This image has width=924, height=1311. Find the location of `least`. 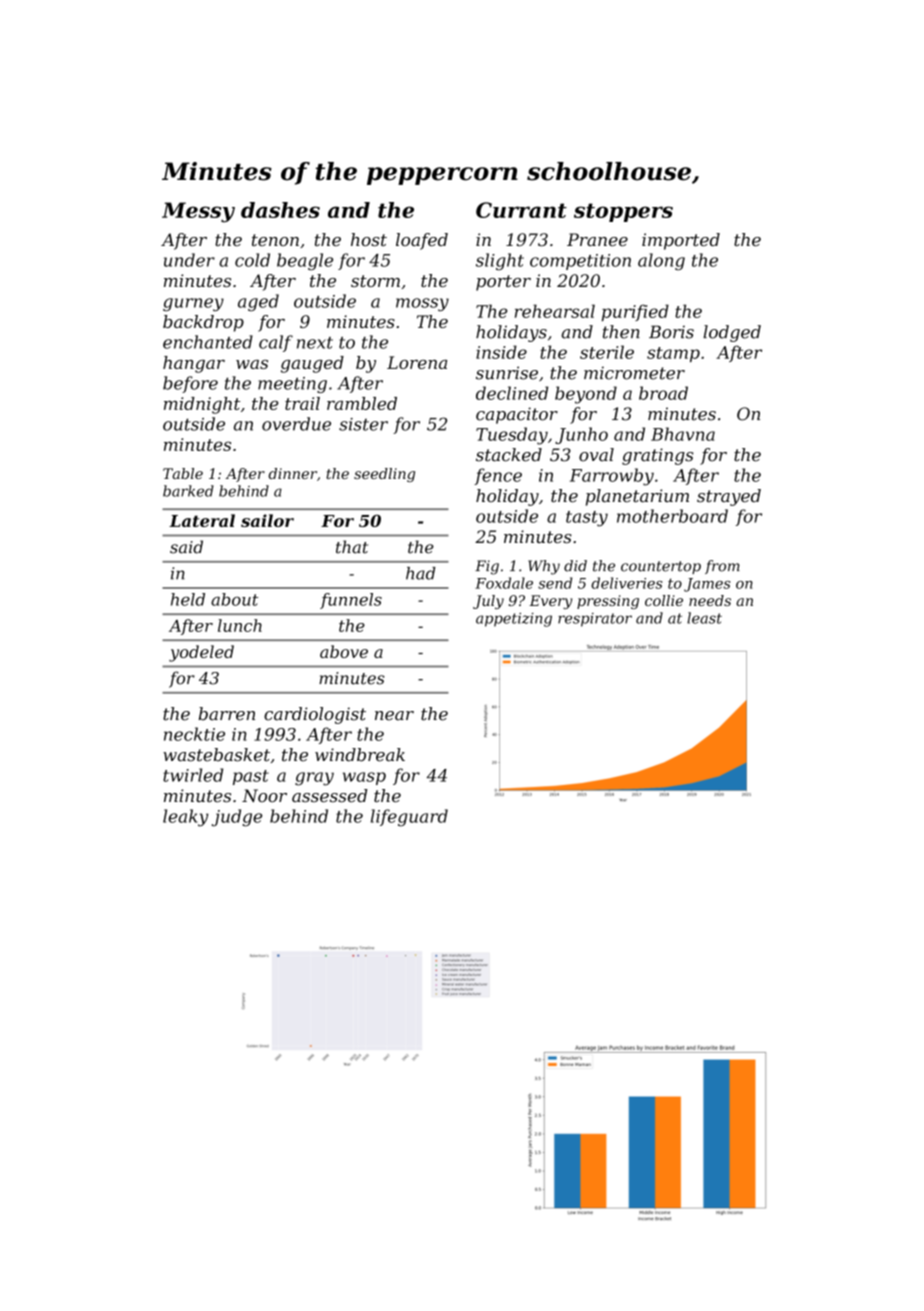

least is located at coordinates (704, 618).
